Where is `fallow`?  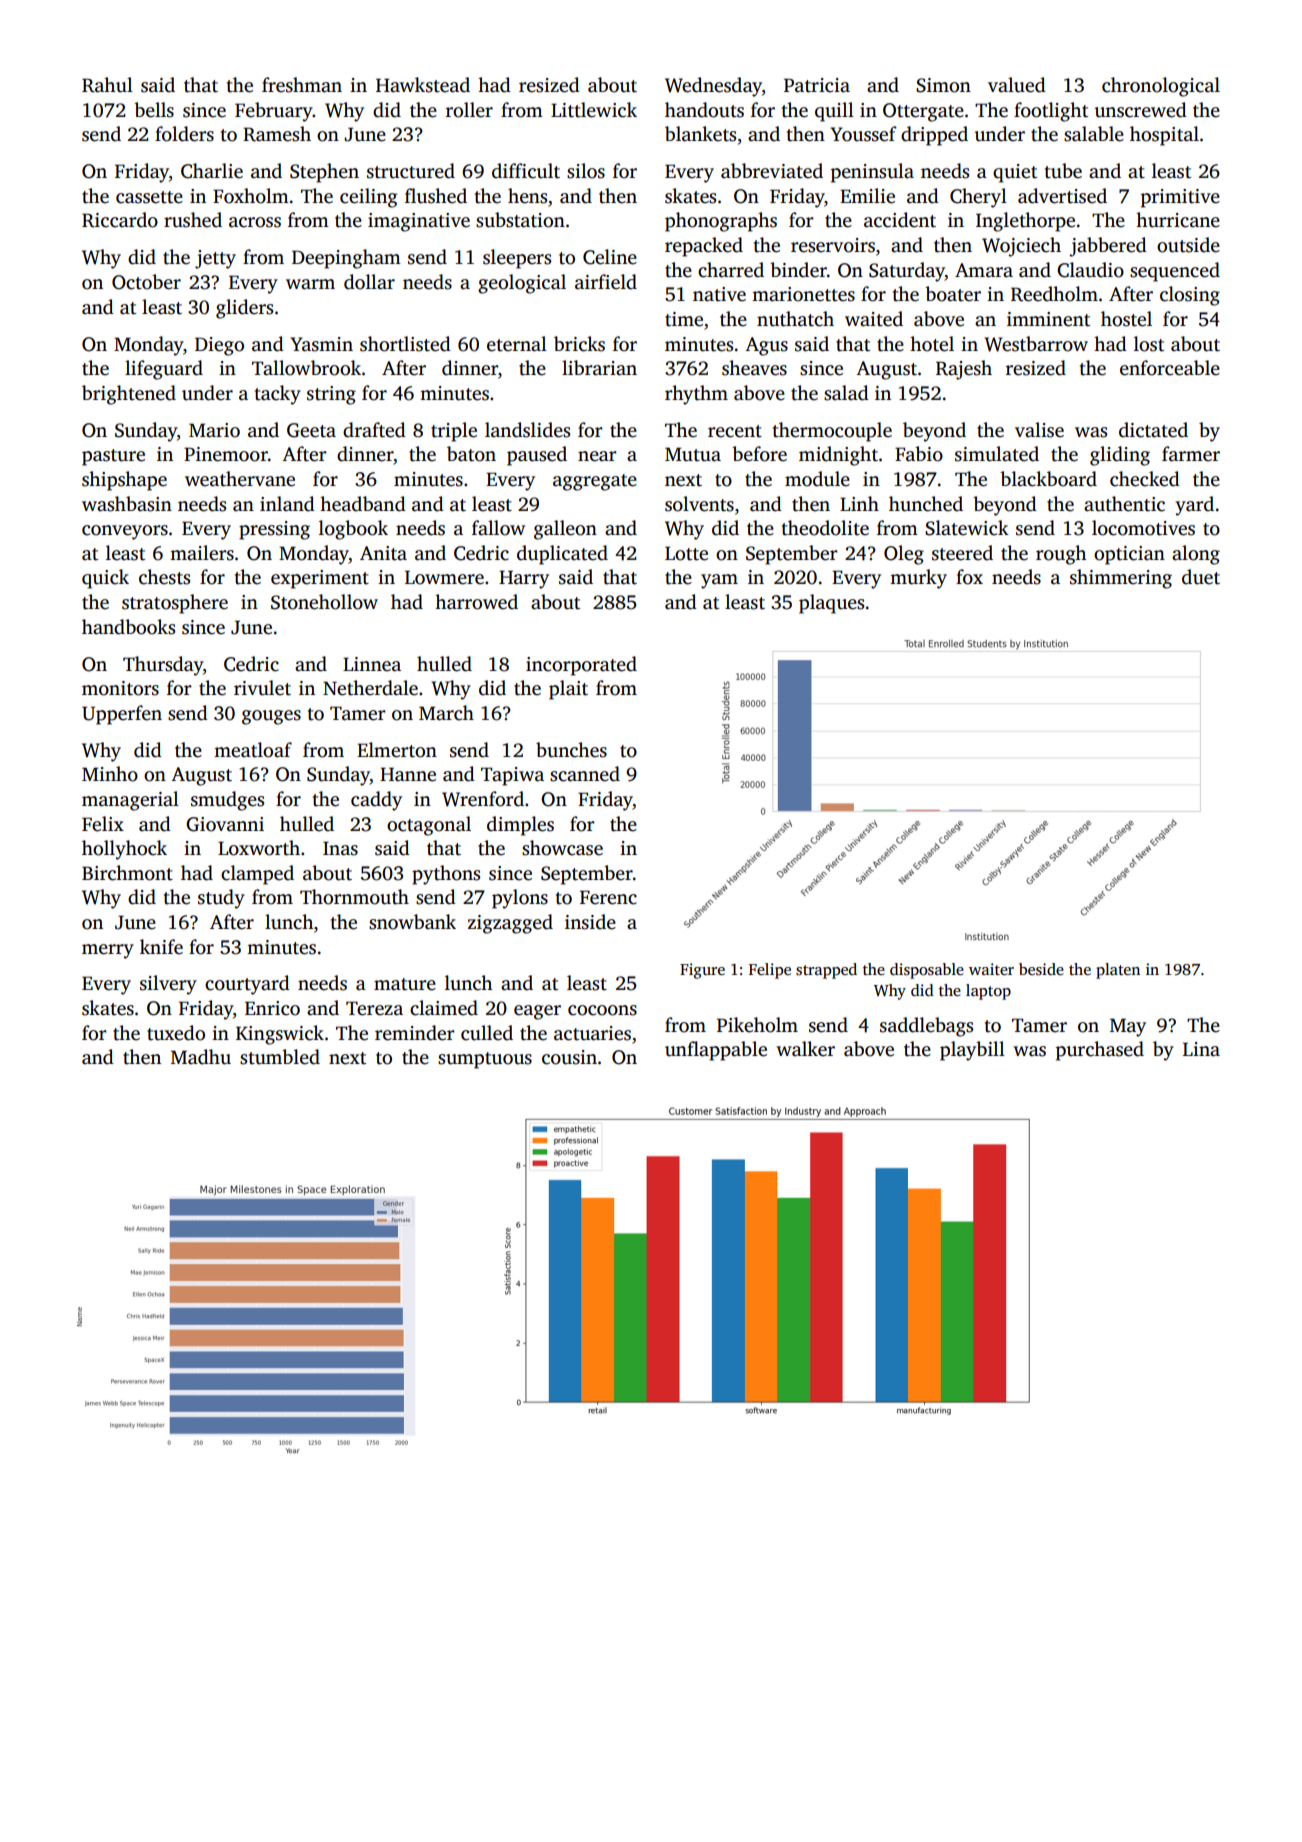
fallow is located at coordinates (498, 528).
